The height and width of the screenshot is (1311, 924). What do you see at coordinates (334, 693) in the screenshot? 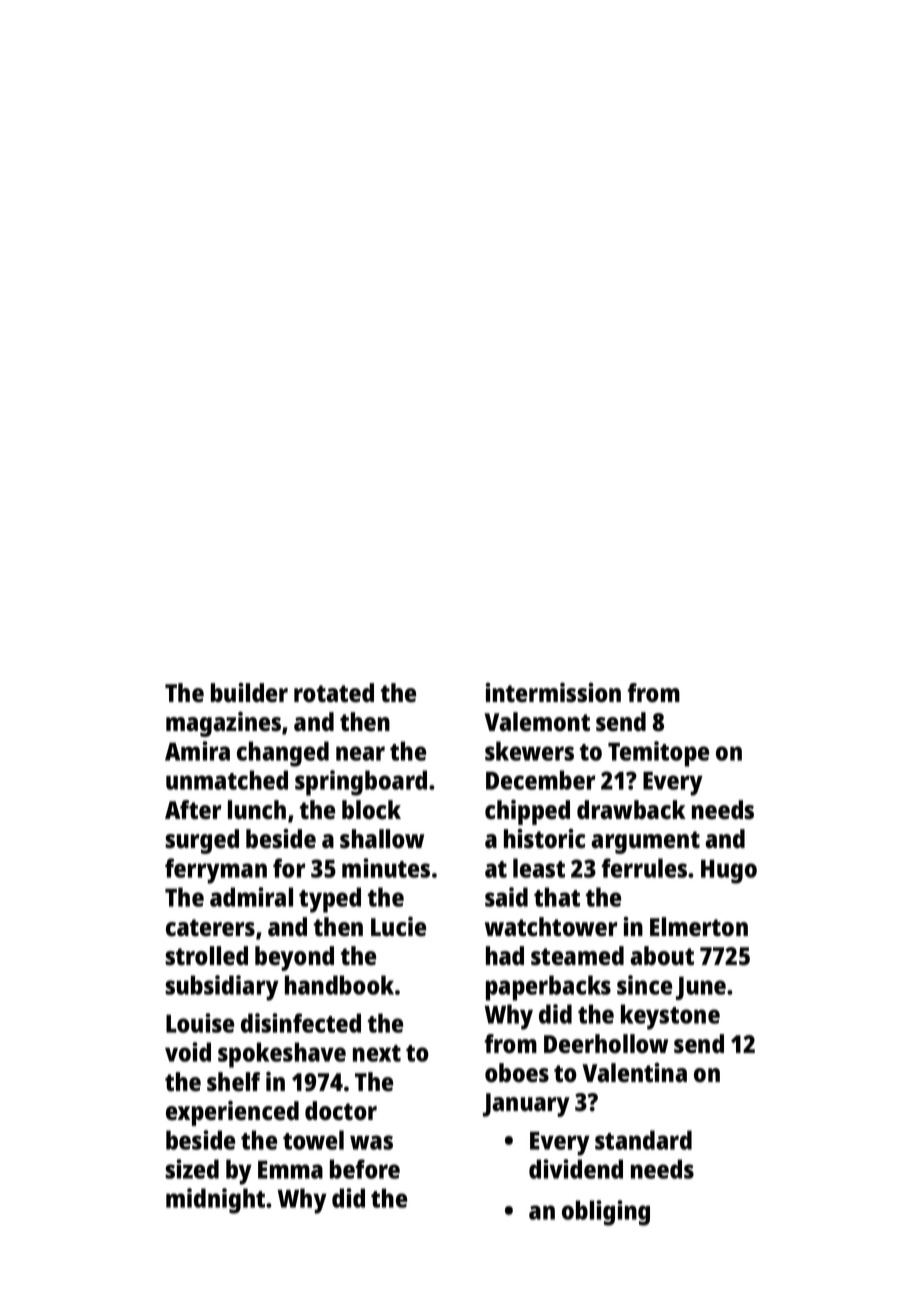
I see `rotated` at bounding box center [334, 693].
